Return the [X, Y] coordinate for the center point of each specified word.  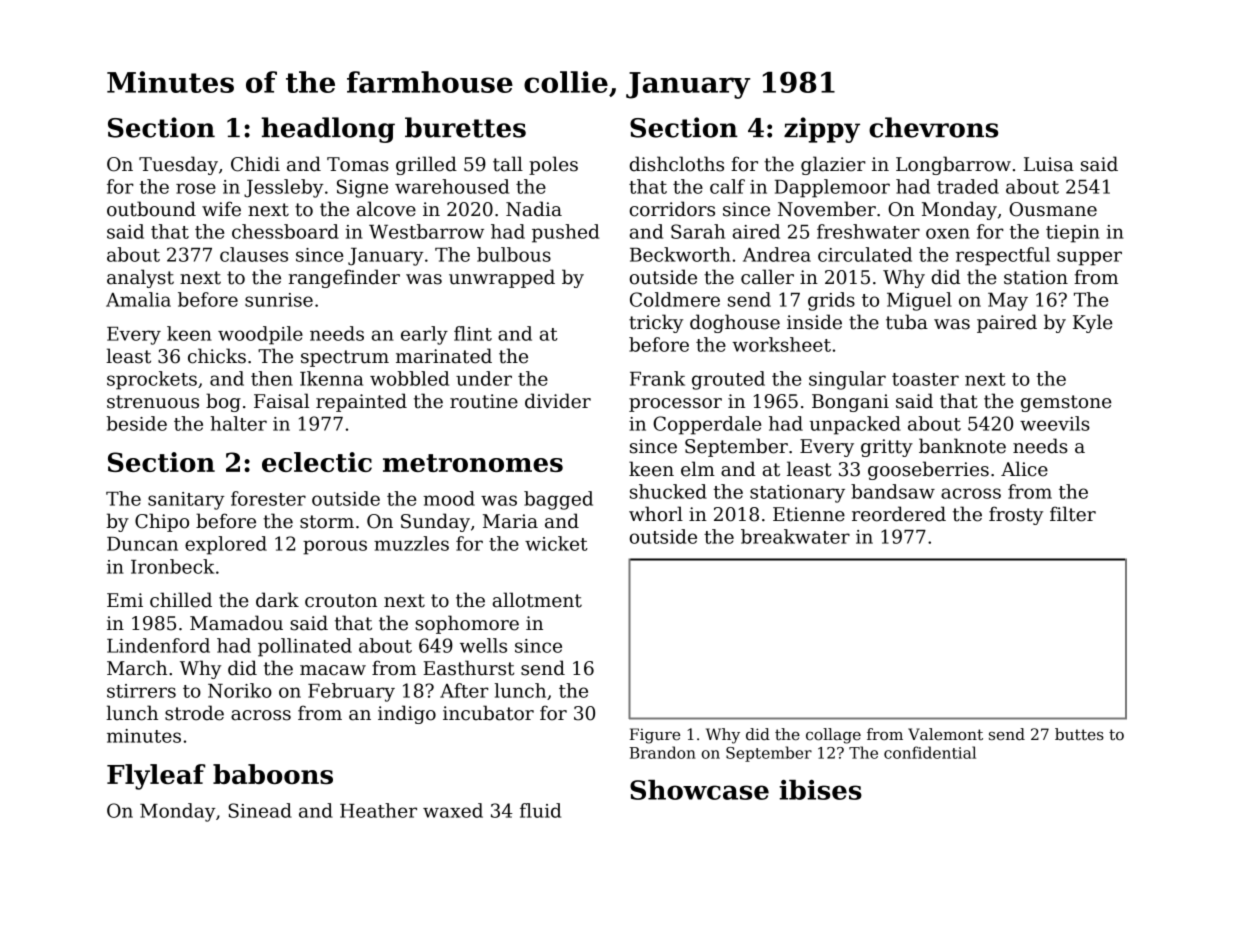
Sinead [260, 810]
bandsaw [893, 491]
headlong [328, 130]
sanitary [186, 501]
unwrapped [502, 278]
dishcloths [677, 164]
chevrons [933, 127]
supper [1089, 258]
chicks [217, 356]
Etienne [809, 514]
